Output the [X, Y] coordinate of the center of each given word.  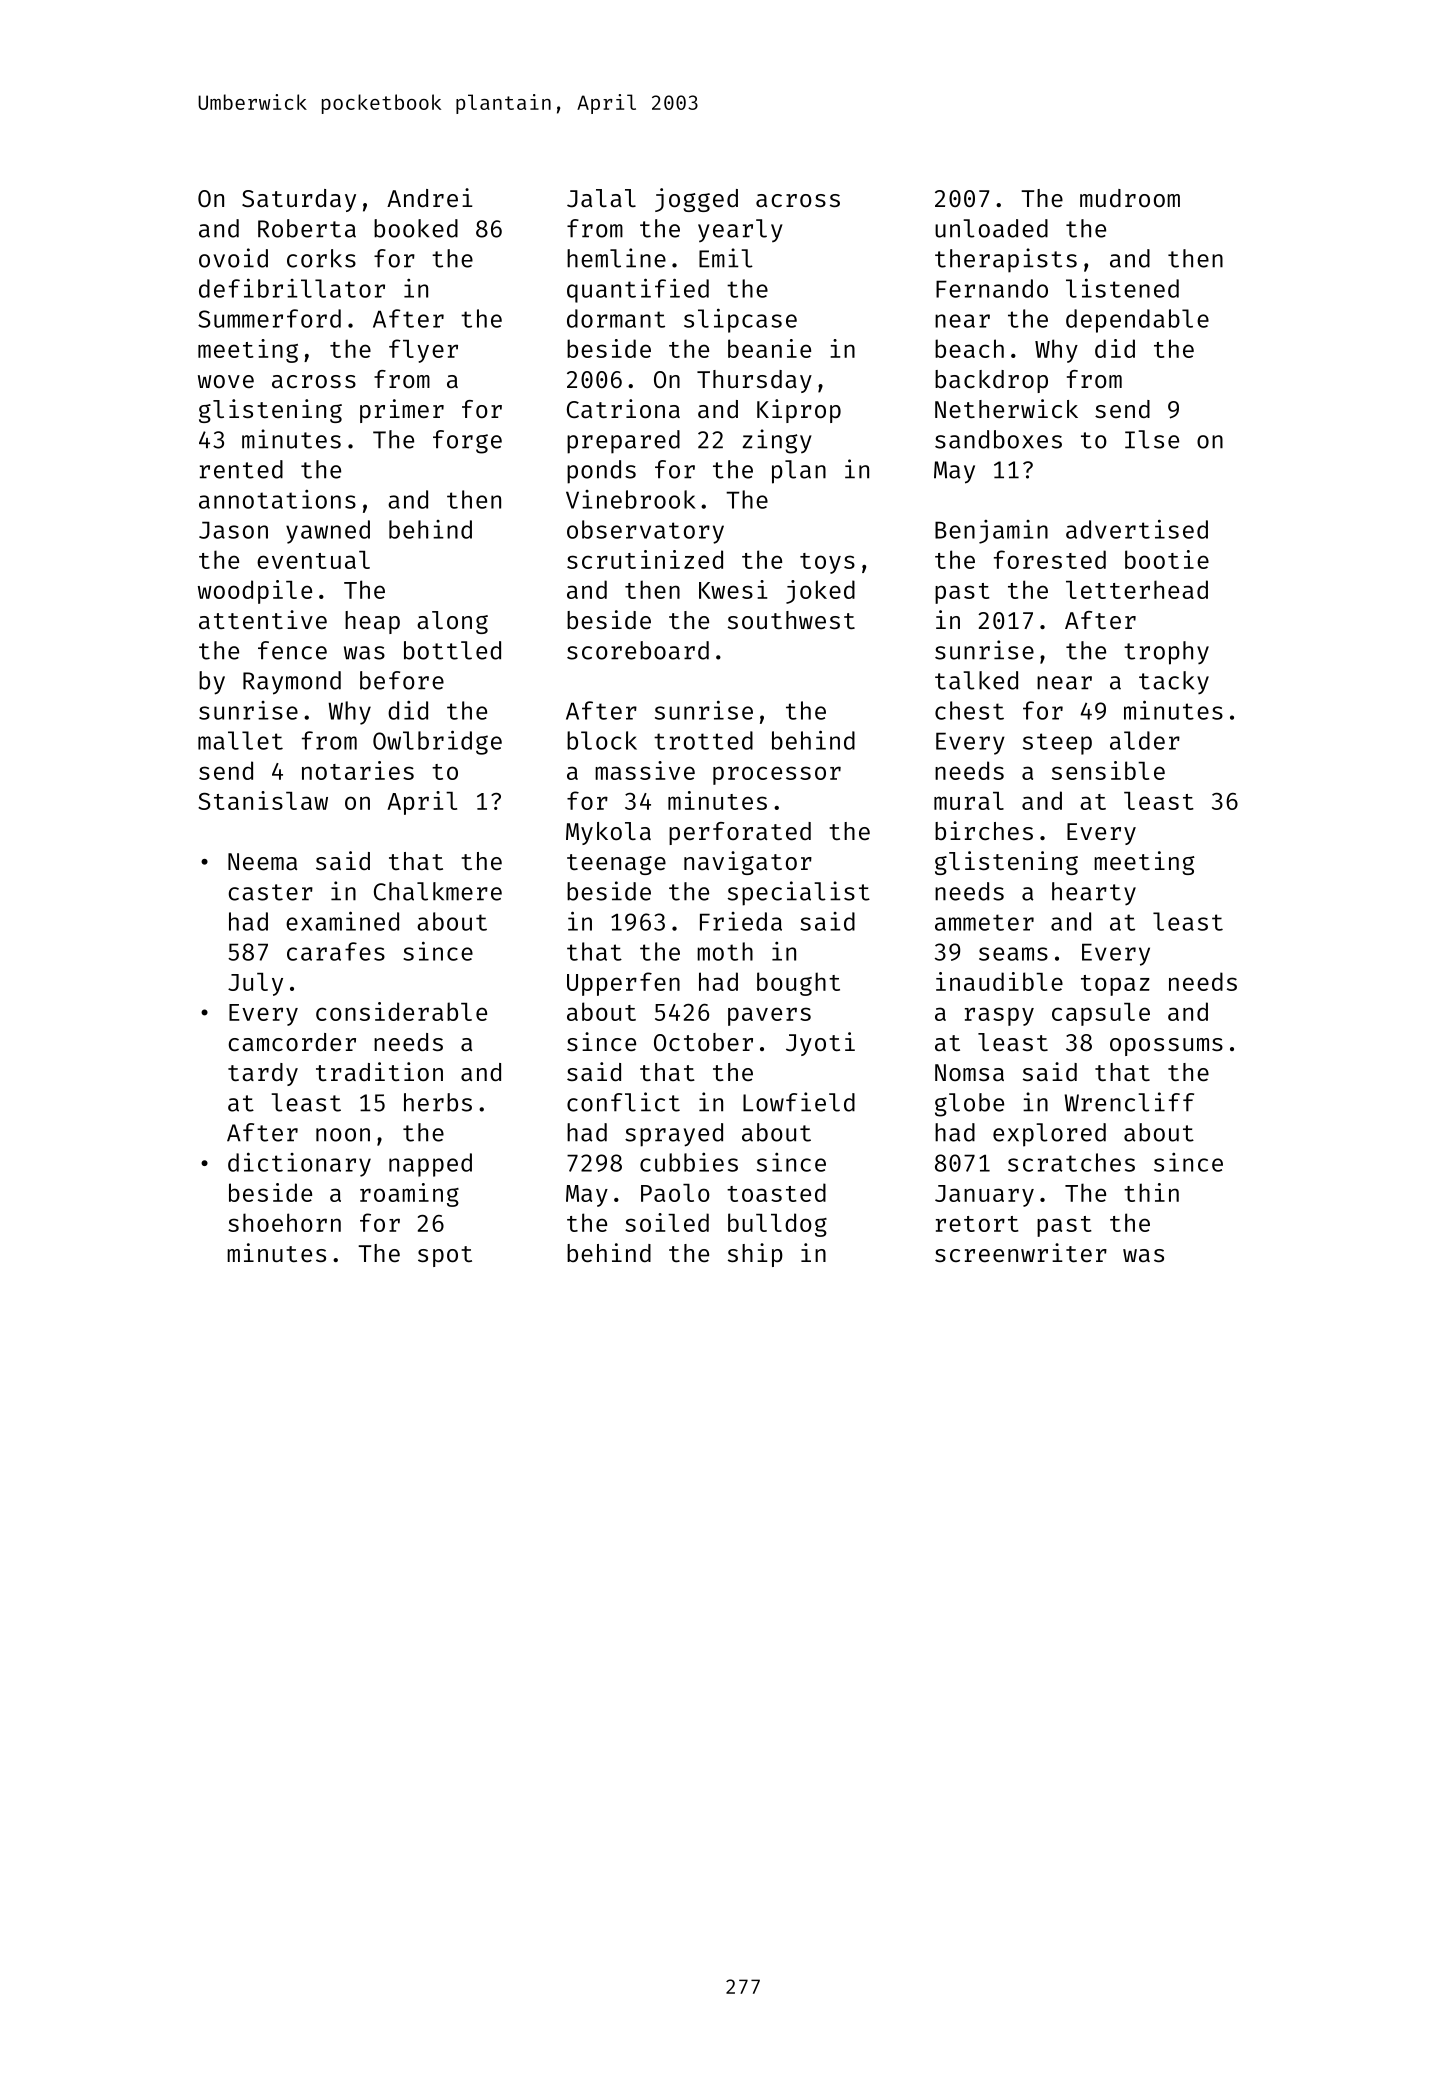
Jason [233, 530]
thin [1151, 1192]
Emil [726, 258]
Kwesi [733, 589]
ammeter [984, 922]
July [255, 984]
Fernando [992, 288]
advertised [1137, 529]
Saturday [299, 200]
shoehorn [284, 1222]
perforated [740, 833]
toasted [776, 1192]
